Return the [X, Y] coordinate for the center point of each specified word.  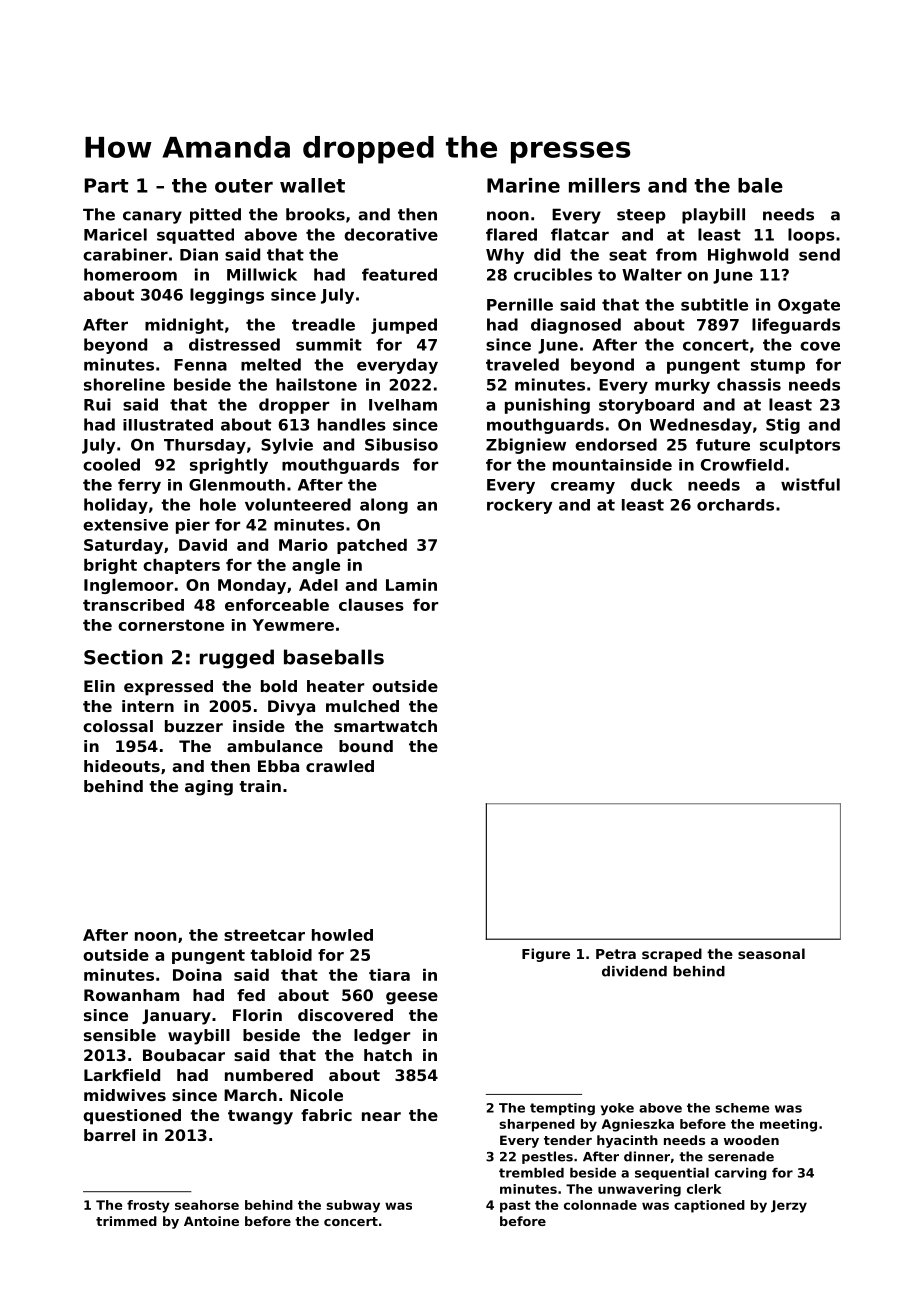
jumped [404, 326]
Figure [546, 955]
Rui [97, 404]
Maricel [115, 234]
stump [778, 366]
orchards [735, 505]
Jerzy [789, 1206]
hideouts [122, 766]
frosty [148, 1206]
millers [604, 185]
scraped [672, 955]
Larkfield [122, 1075]
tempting [562, 1109]
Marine [523, 185]
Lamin [411, 585]
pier [193, 526]
